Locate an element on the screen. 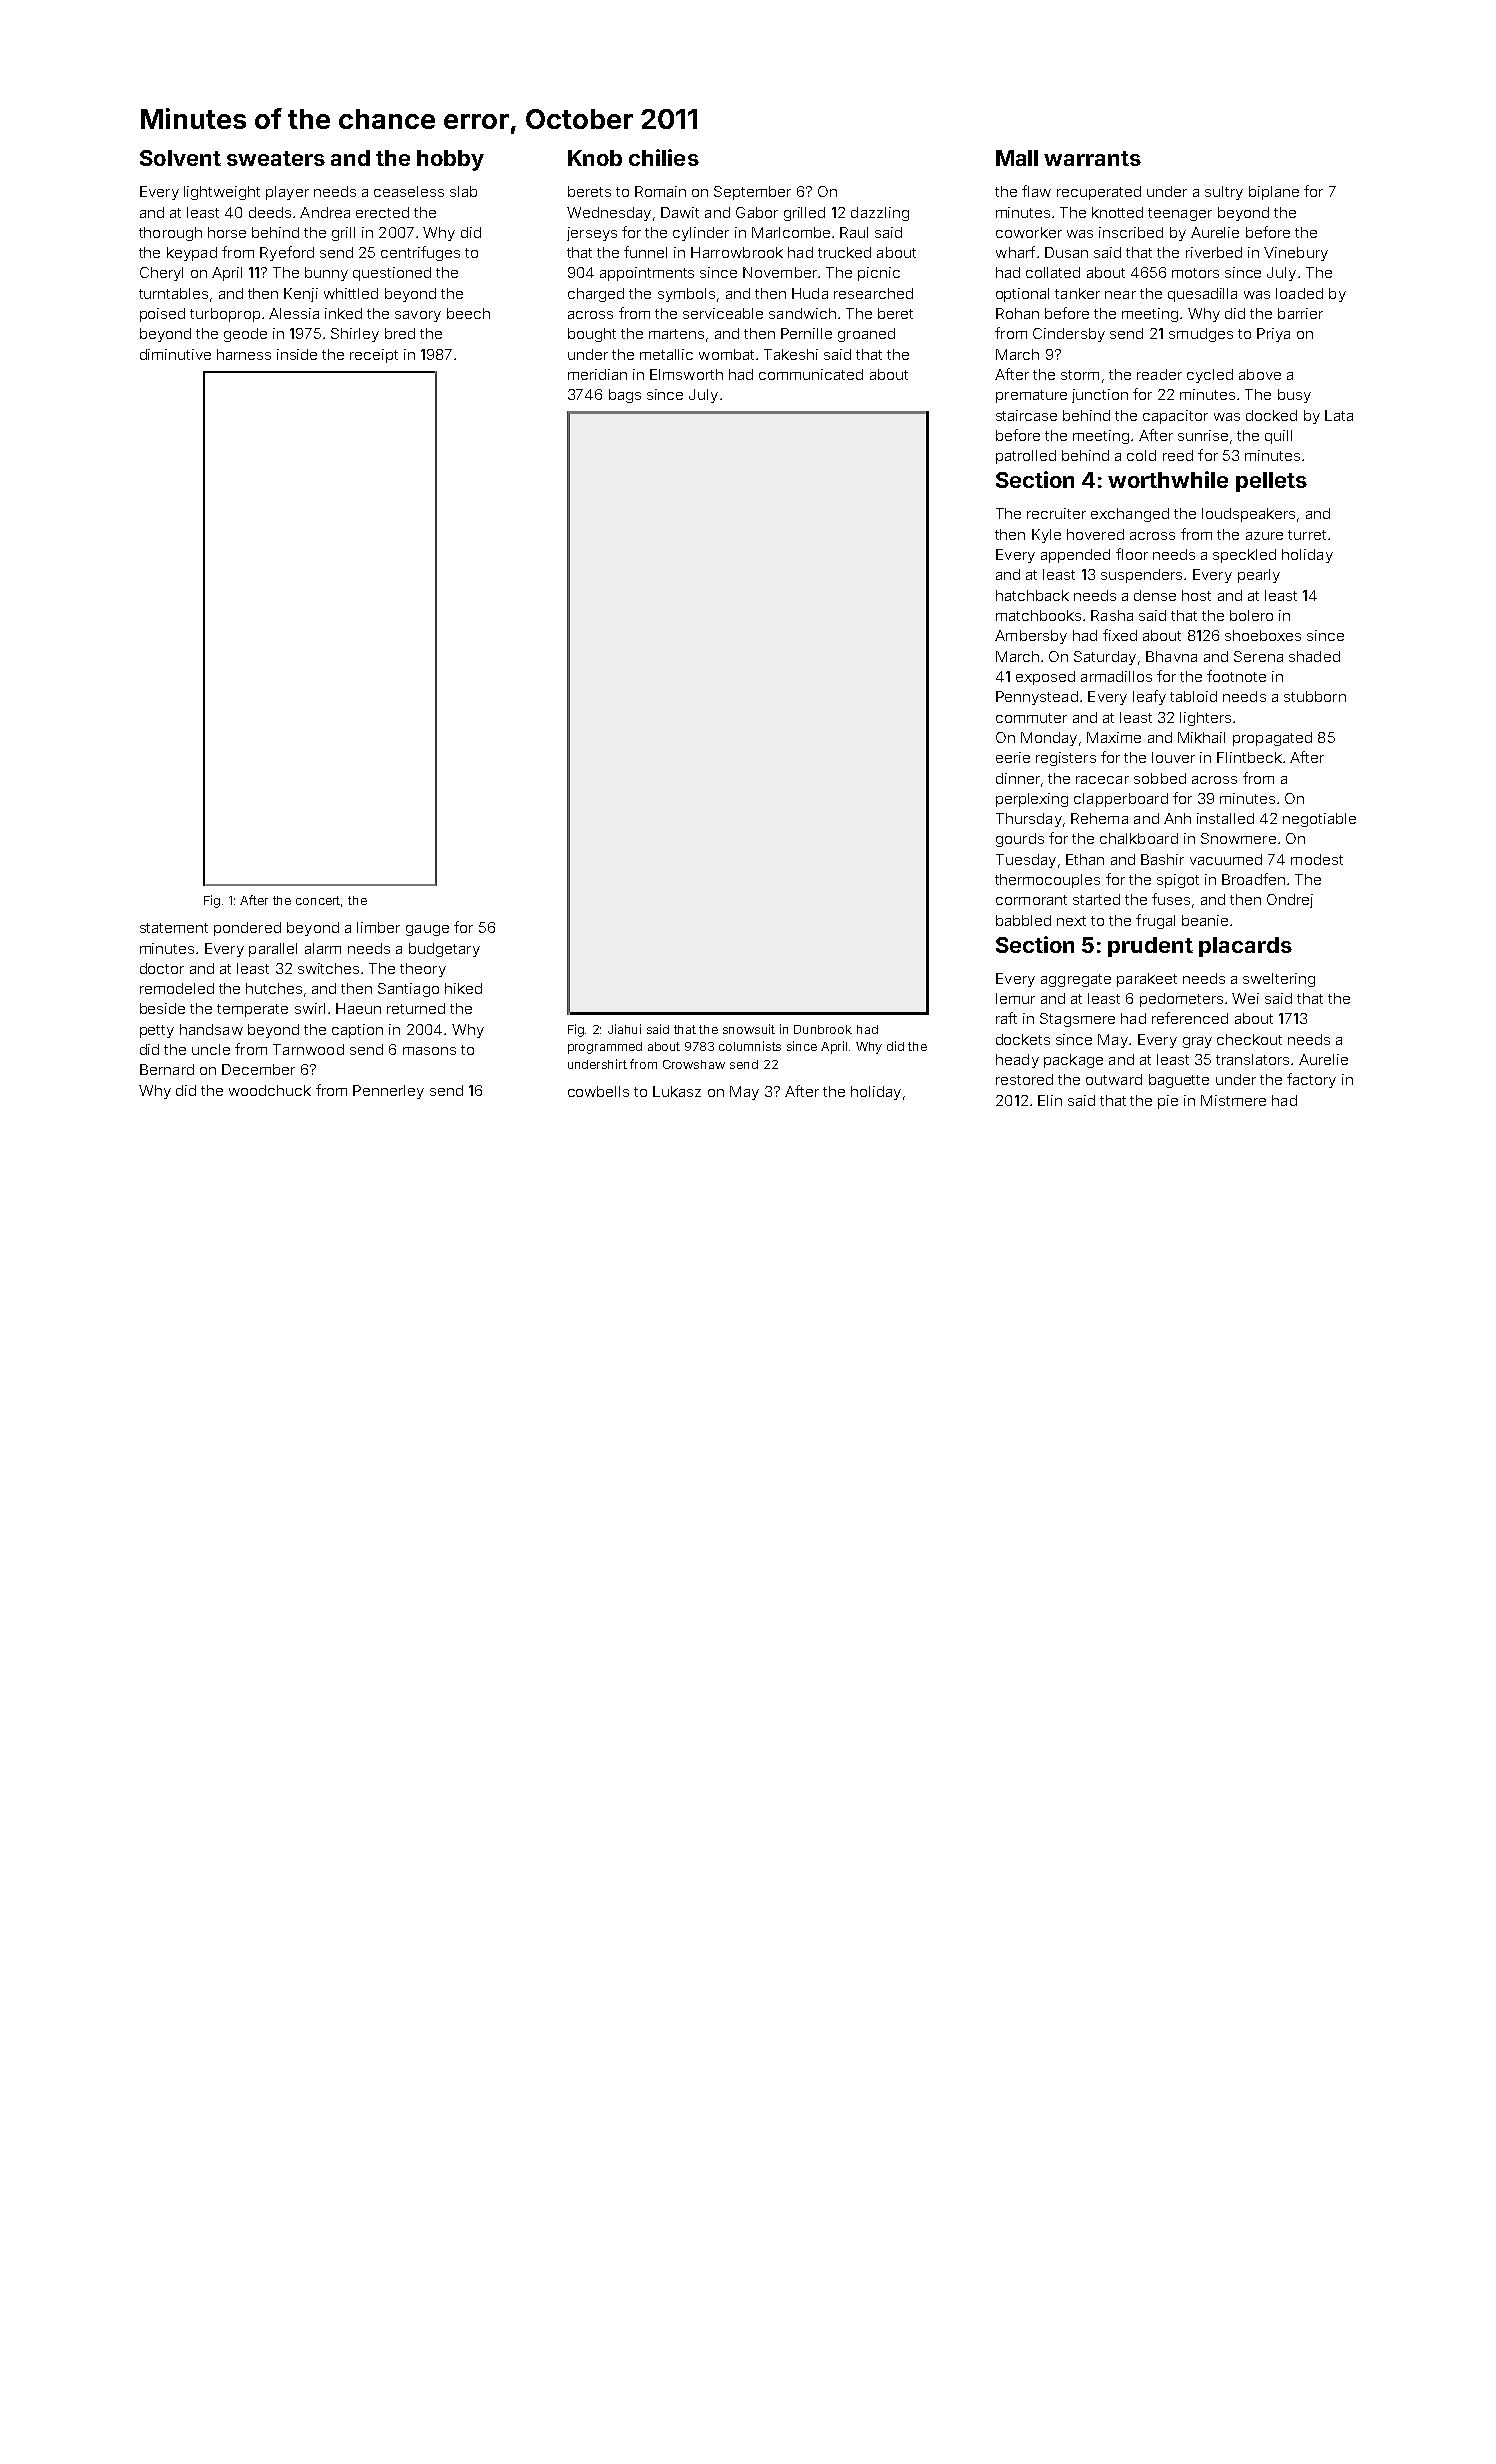 This screenshot has width=1496, height=2464. limber is located at coordinates (378, 927).
